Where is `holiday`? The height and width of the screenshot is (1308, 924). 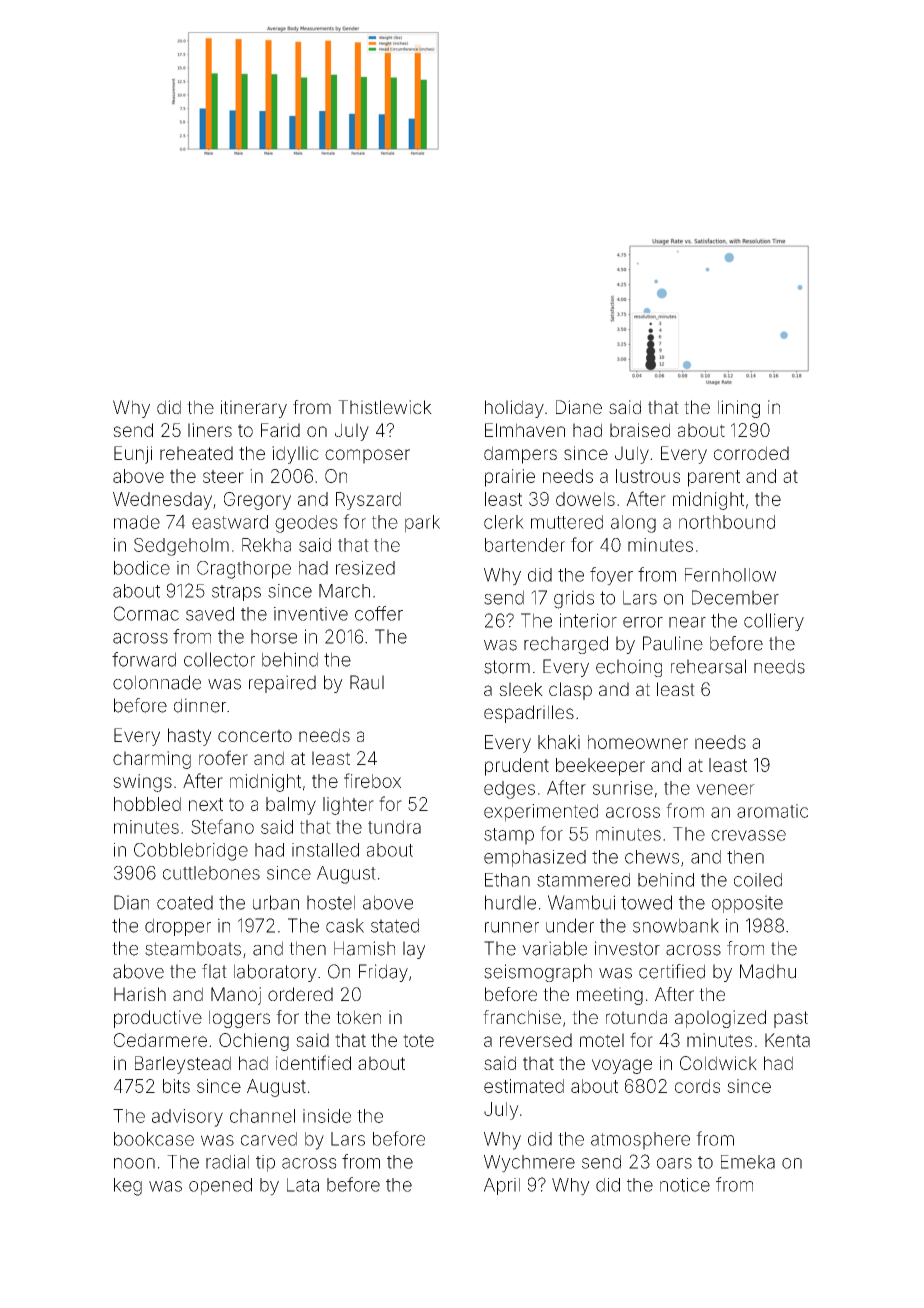 holiday is located at coordinates (514, 409).
